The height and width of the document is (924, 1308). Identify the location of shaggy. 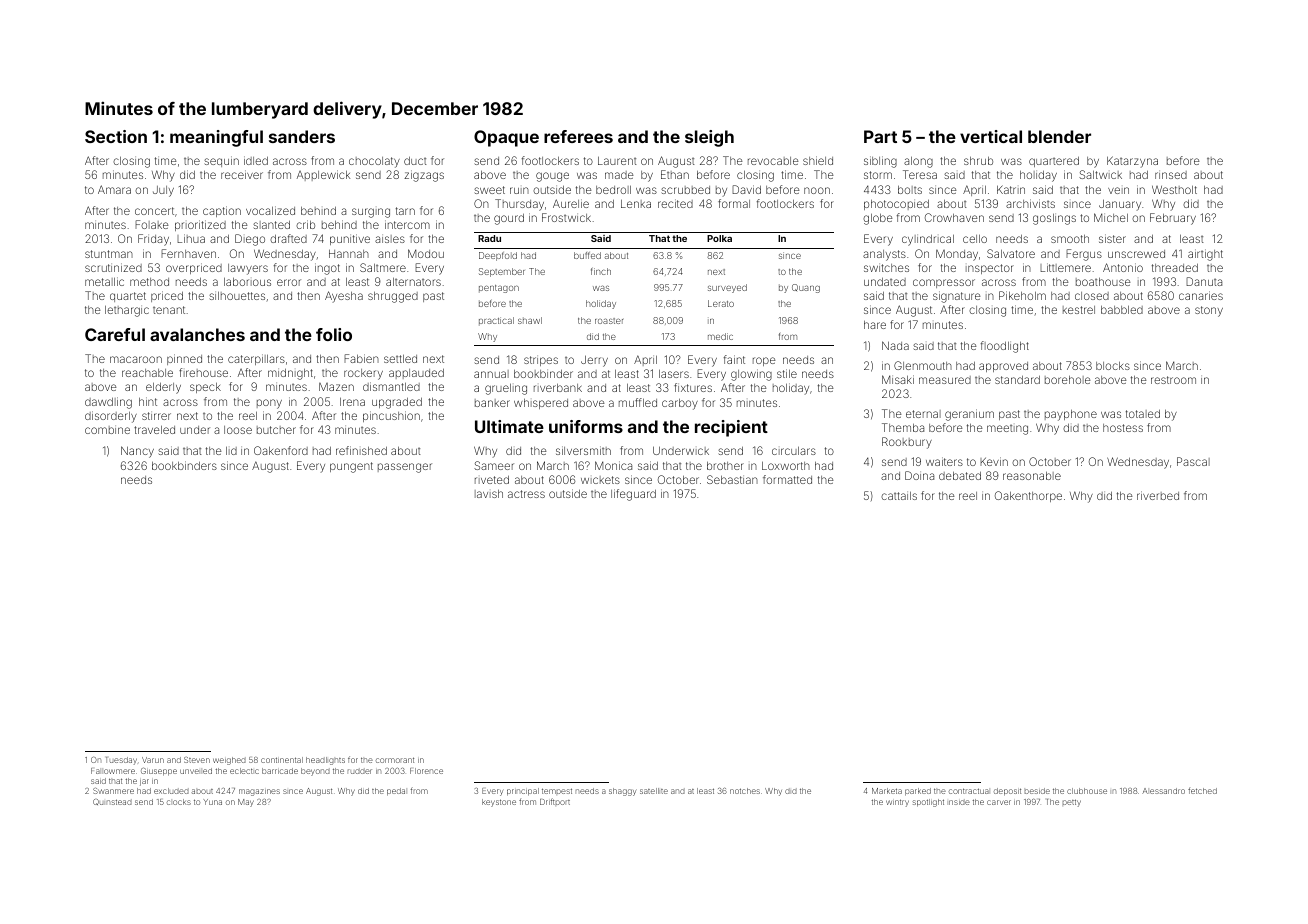
(623, 792).
